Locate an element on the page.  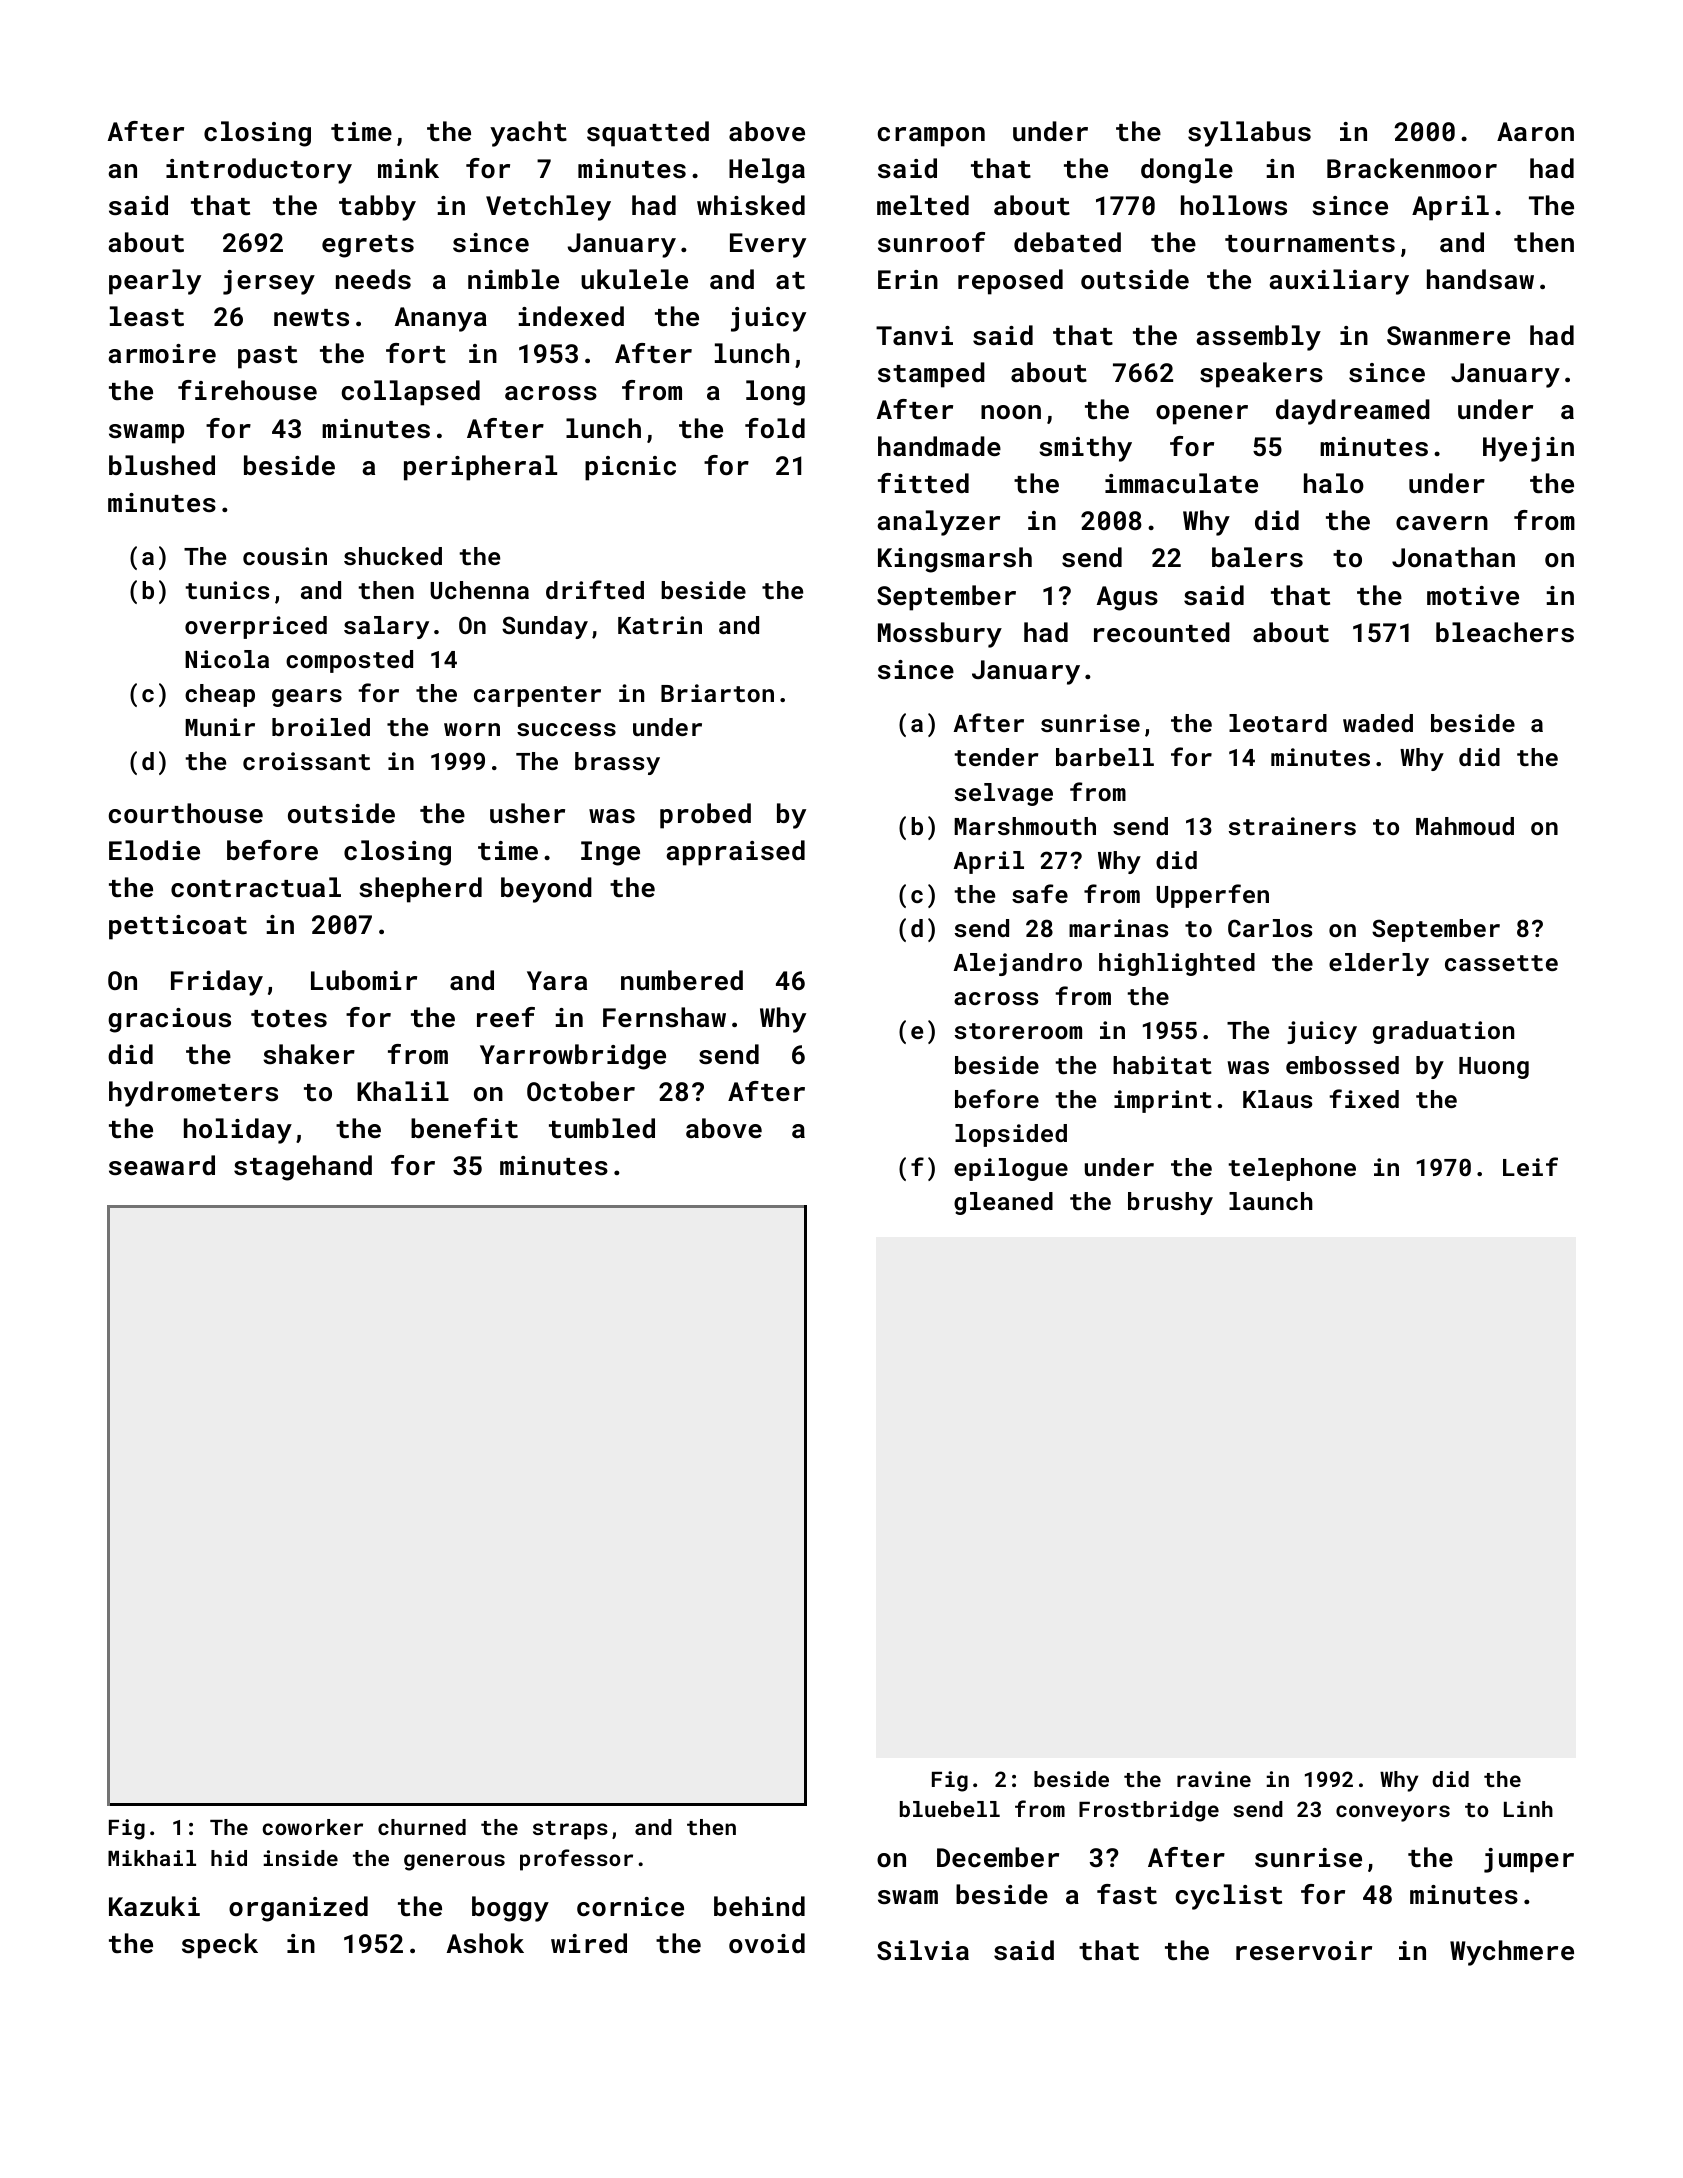
inside is located at coordinates (301, 1858).
